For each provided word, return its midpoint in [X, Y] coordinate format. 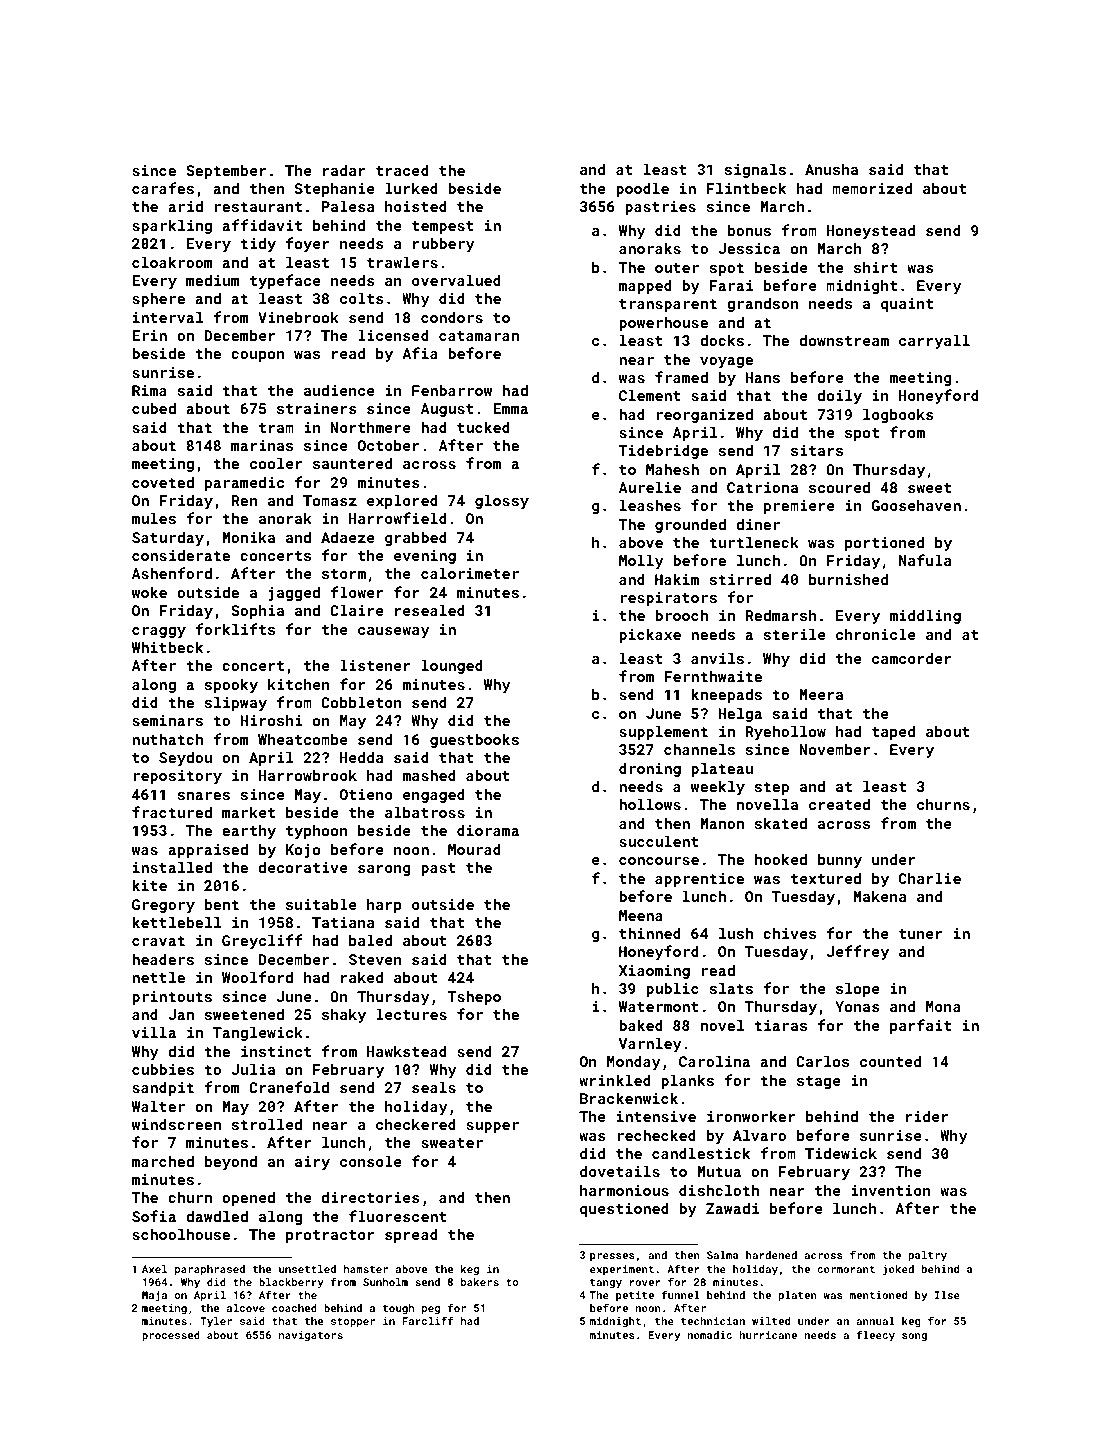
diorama [488, 830]
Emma [510, 408]
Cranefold [289, 1087]
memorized [872, 188]
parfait [920, 1026]
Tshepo [474, 997]
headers [163, 959]
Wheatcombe [303, 739]
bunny [840, 860]
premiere [799, 507]
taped [893, 732]
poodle [642, 189]
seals [434, 1087]
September [226, 171]
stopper [353, 1322]
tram [276, 428]
